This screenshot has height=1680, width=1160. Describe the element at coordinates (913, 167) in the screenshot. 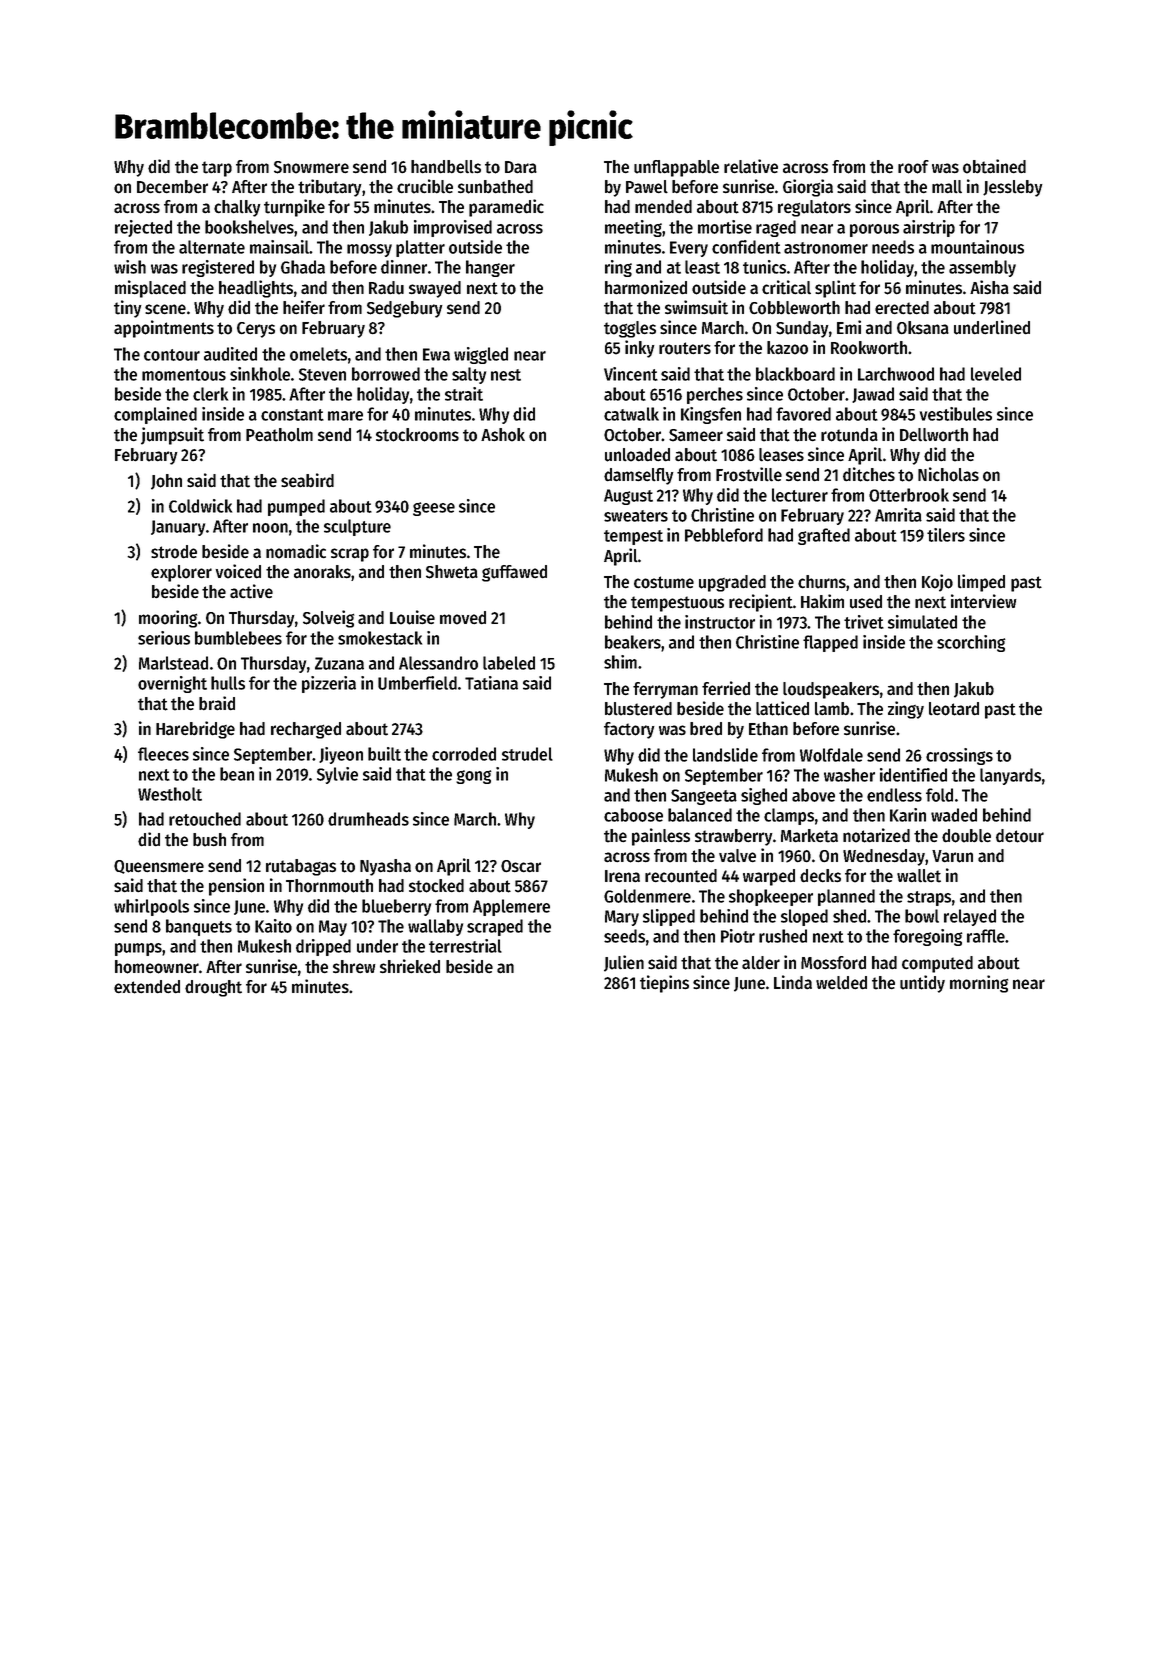

I see `roof` at that location.
